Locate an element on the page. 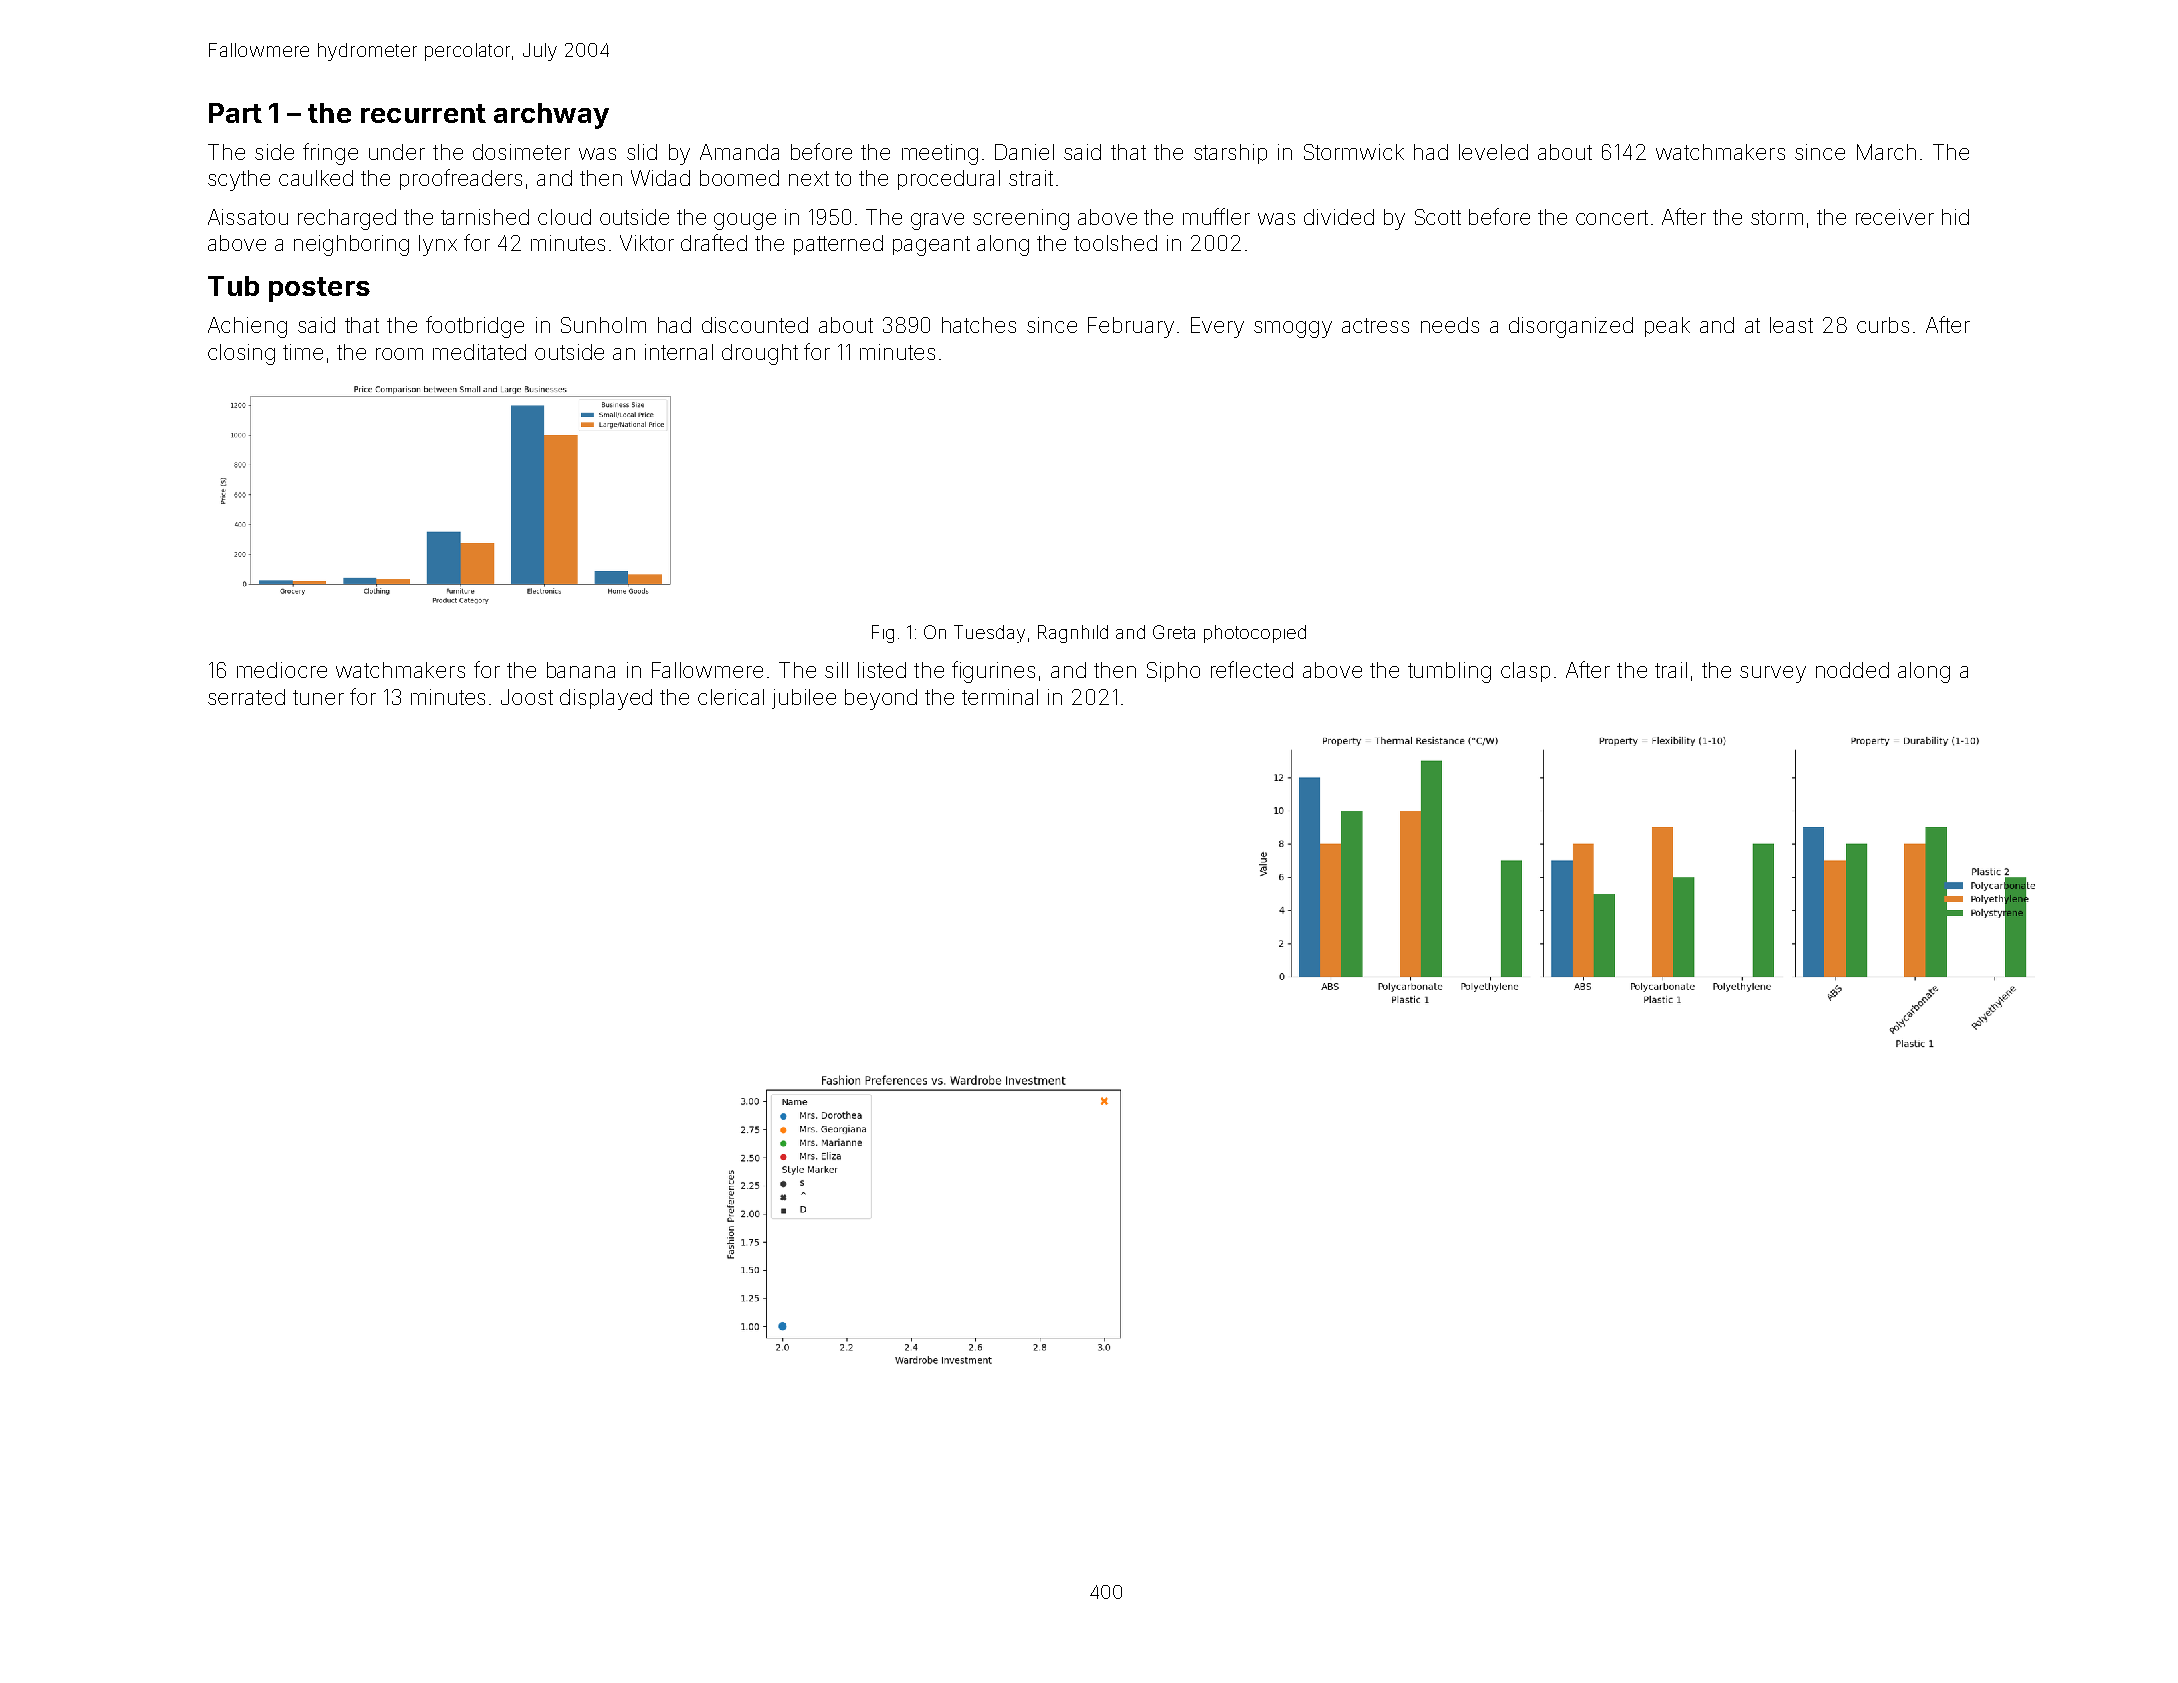  discounted is located at coordinates (755, 325).
